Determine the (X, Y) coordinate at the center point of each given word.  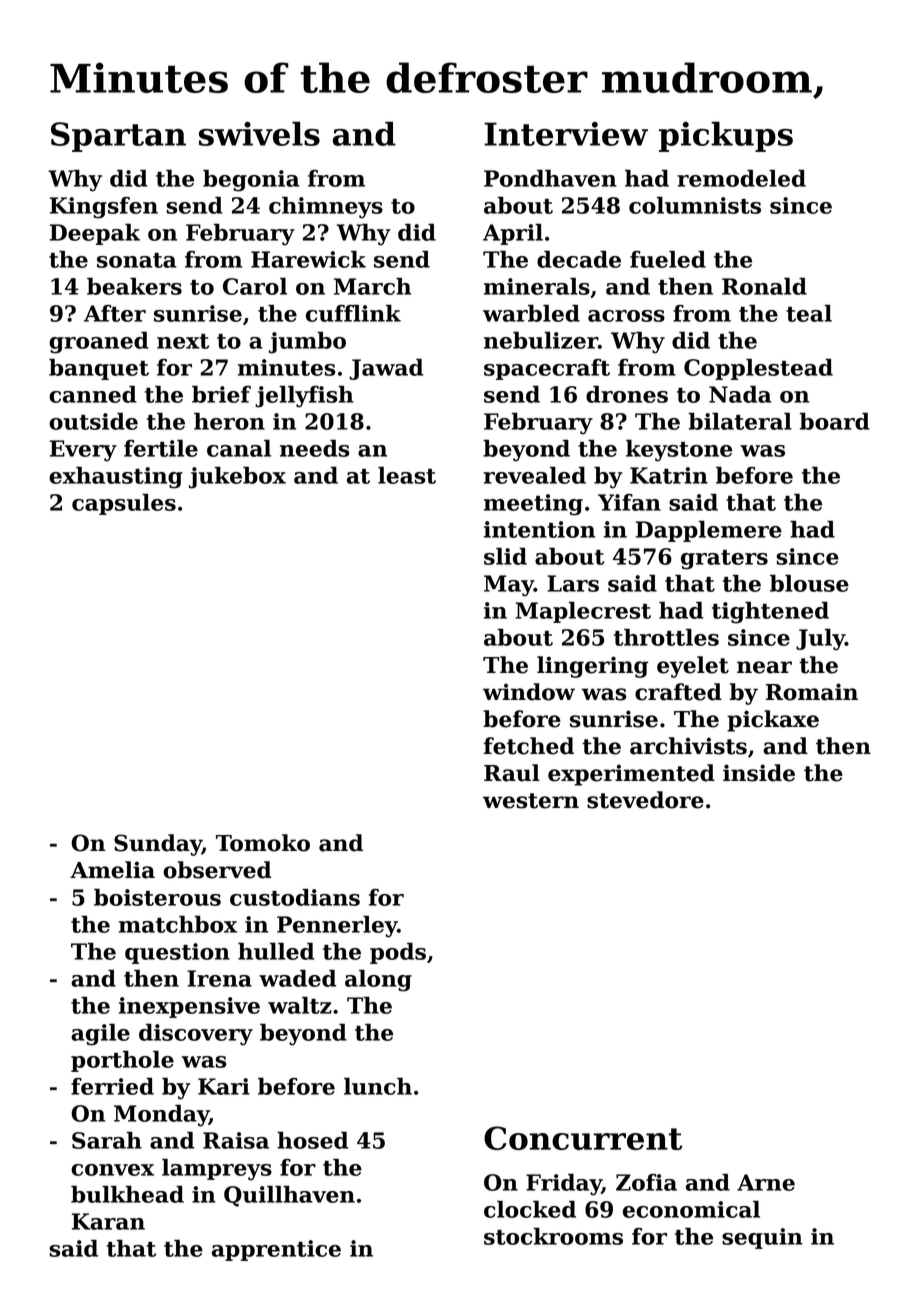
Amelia (112, 870)
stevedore (645, 800)
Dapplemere (709, 531)
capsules (124, 504)
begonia (251, 181)
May (509, 586)
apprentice (276, 1250)
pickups (726, 136)
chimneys (326, 208)
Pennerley (337, 927)
